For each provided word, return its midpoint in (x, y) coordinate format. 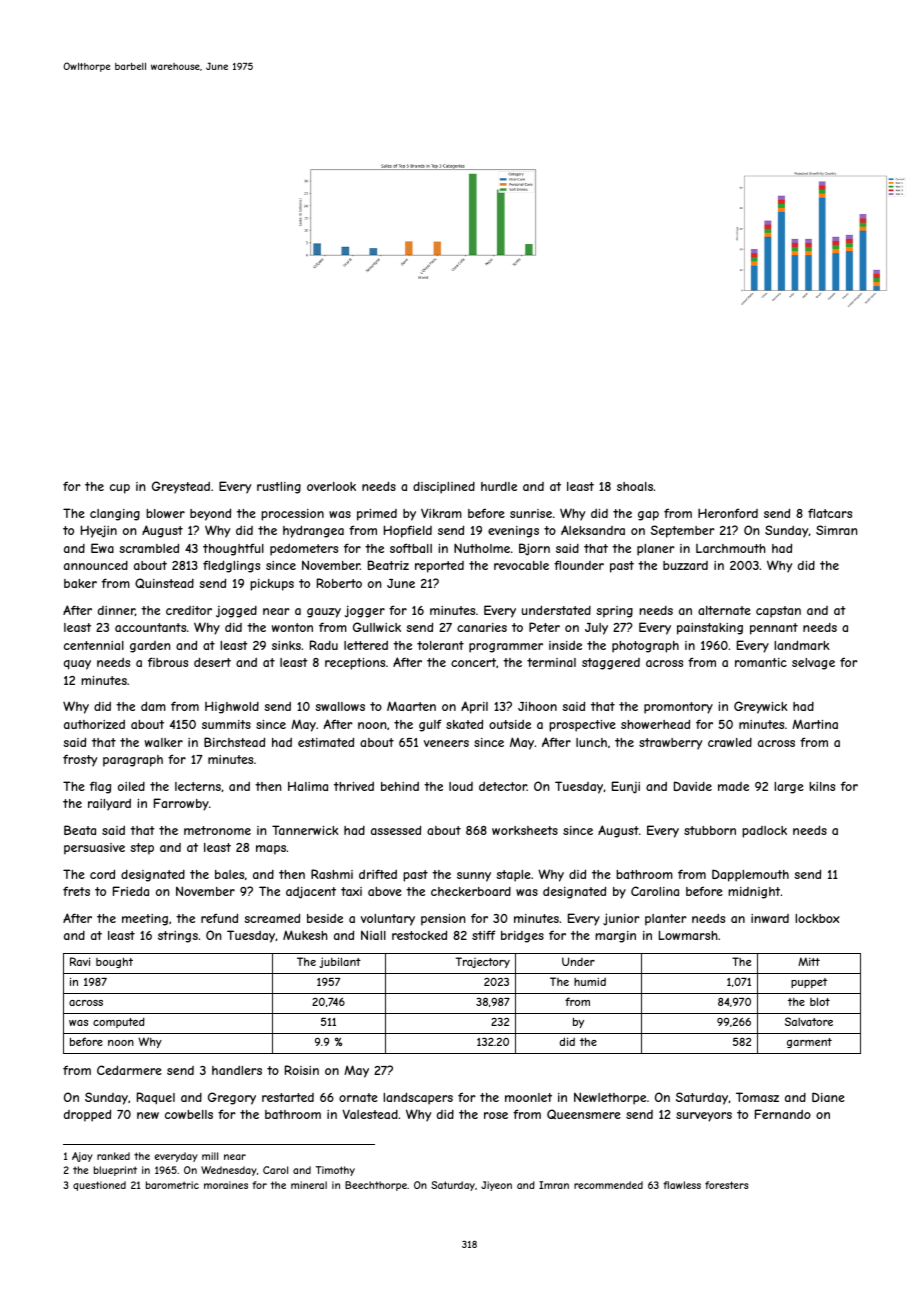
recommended (608, 1185)
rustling (279, 488)
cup (120, 489)
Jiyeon (496, 1186)
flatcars (830, 513)
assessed (396, 830)
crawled (730, 742)
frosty (80, 760)
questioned (99, 1186)
